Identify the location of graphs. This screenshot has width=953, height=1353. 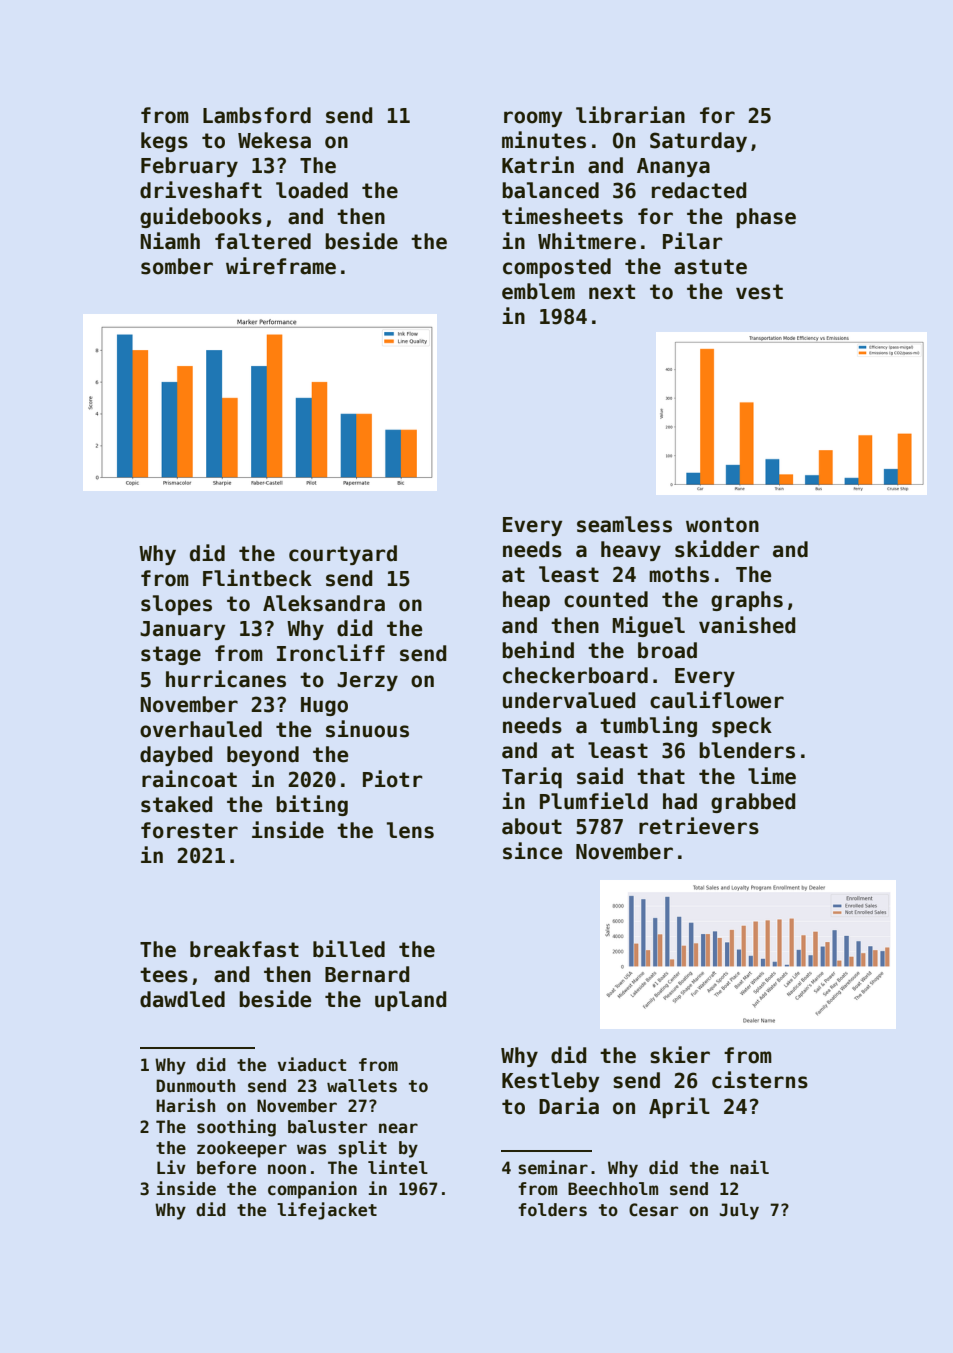
(747, 601).
